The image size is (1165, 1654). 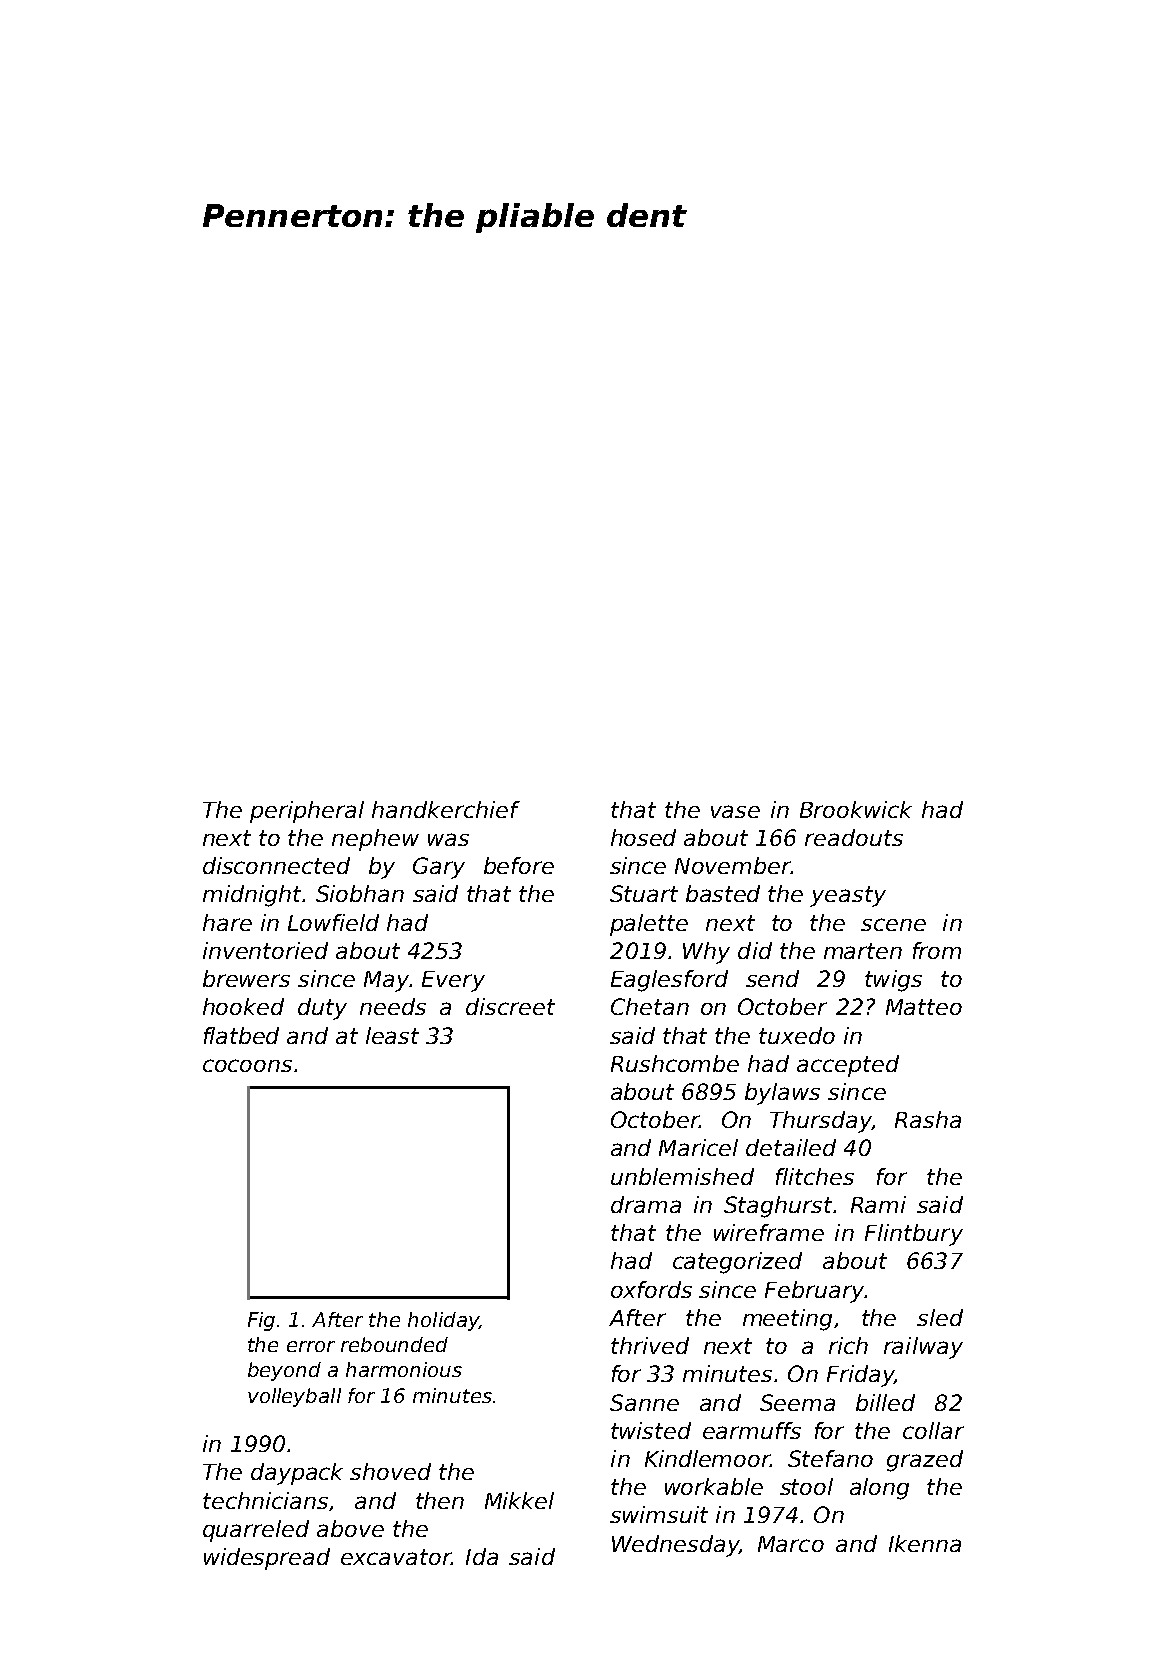 What do you see at coordinates (649, 925) in the screenshot?
I see `palette` at bounding box center [649, 925].
